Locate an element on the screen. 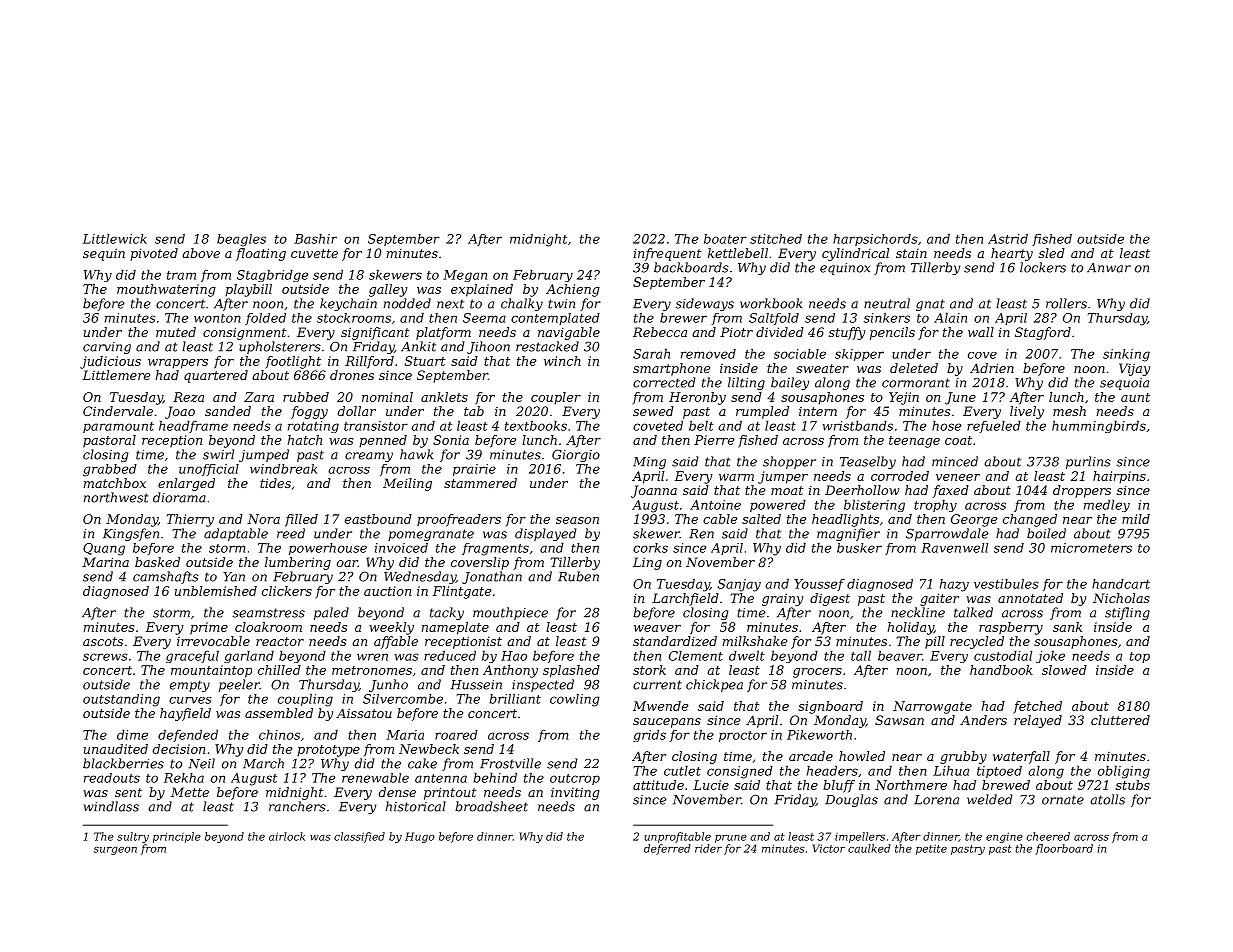 This screenshot has height=952, width=1233. joke is located at coordinates (1050, 656).
